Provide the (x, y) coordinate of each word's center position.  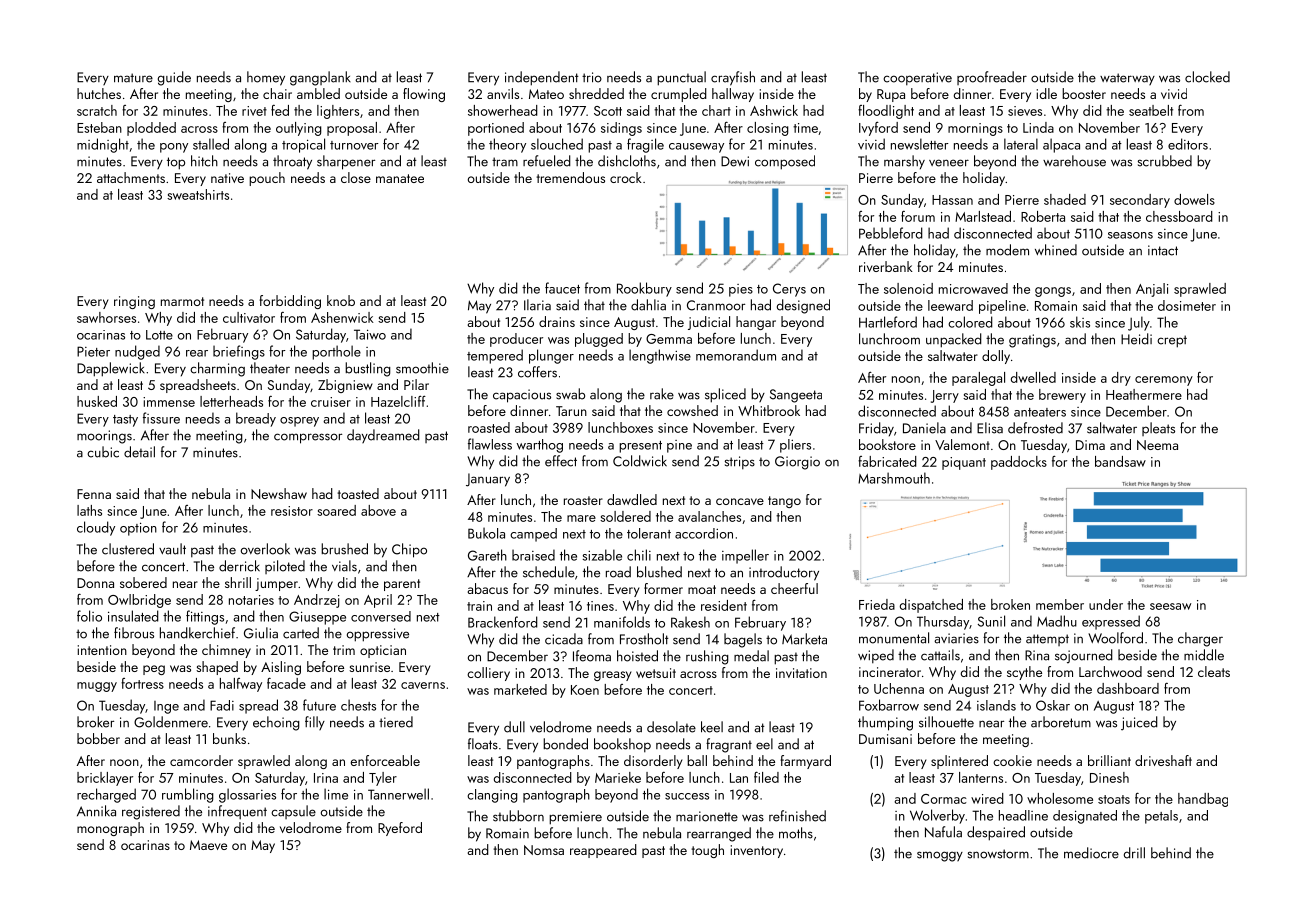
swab (570, 394)
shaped (217, 668)
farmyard (805, 762)
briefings (239, 352)
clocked (1207, 77)
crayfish (733, 78)
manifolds (622, 622)
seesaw (1170, 606)
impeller (745, 556)
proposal (352, 129)
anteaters (1040, 412)
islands (996, 705)
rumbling (188, 795)
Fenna (94, 494)
